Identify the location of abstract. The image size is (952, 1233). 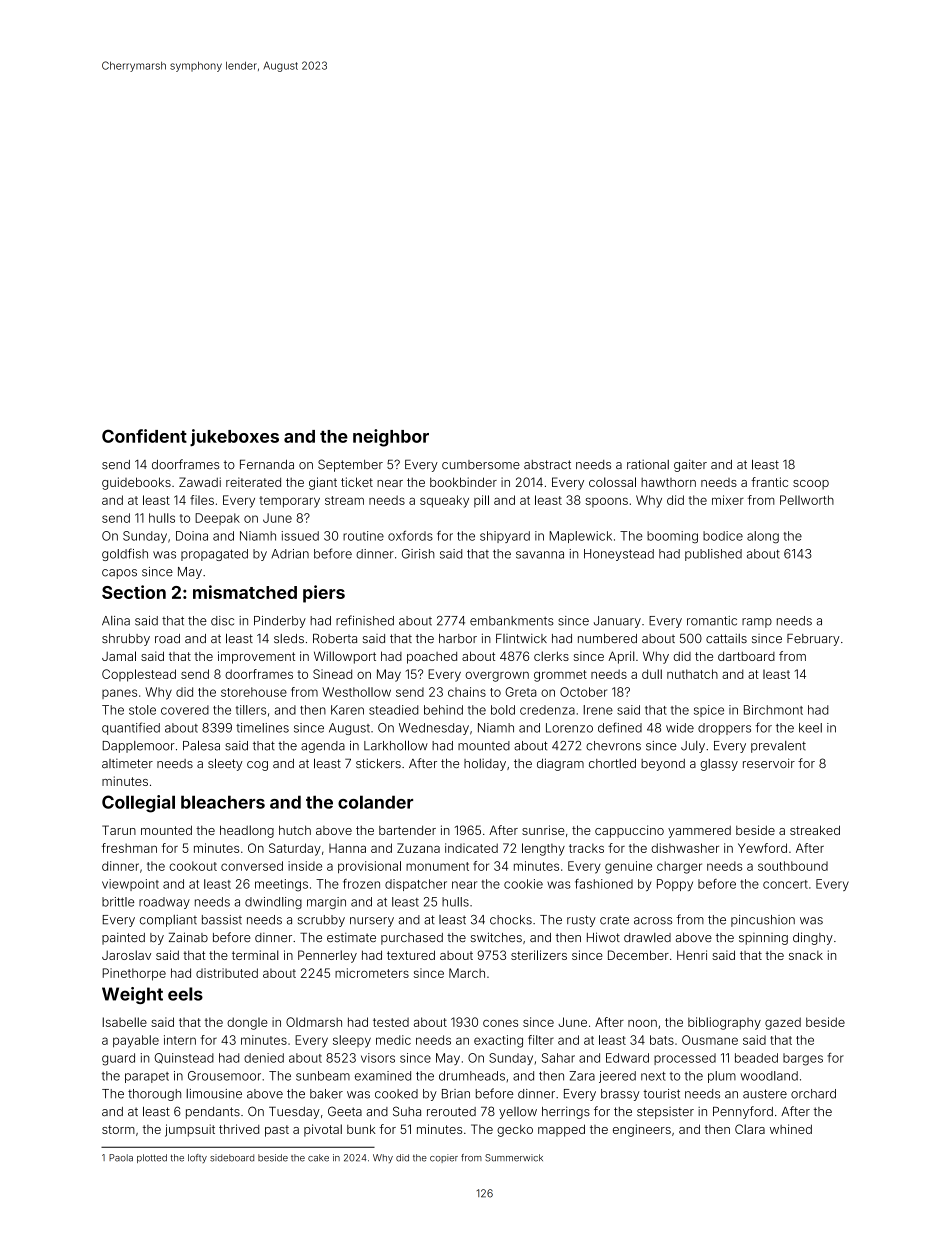
(547, 464).
